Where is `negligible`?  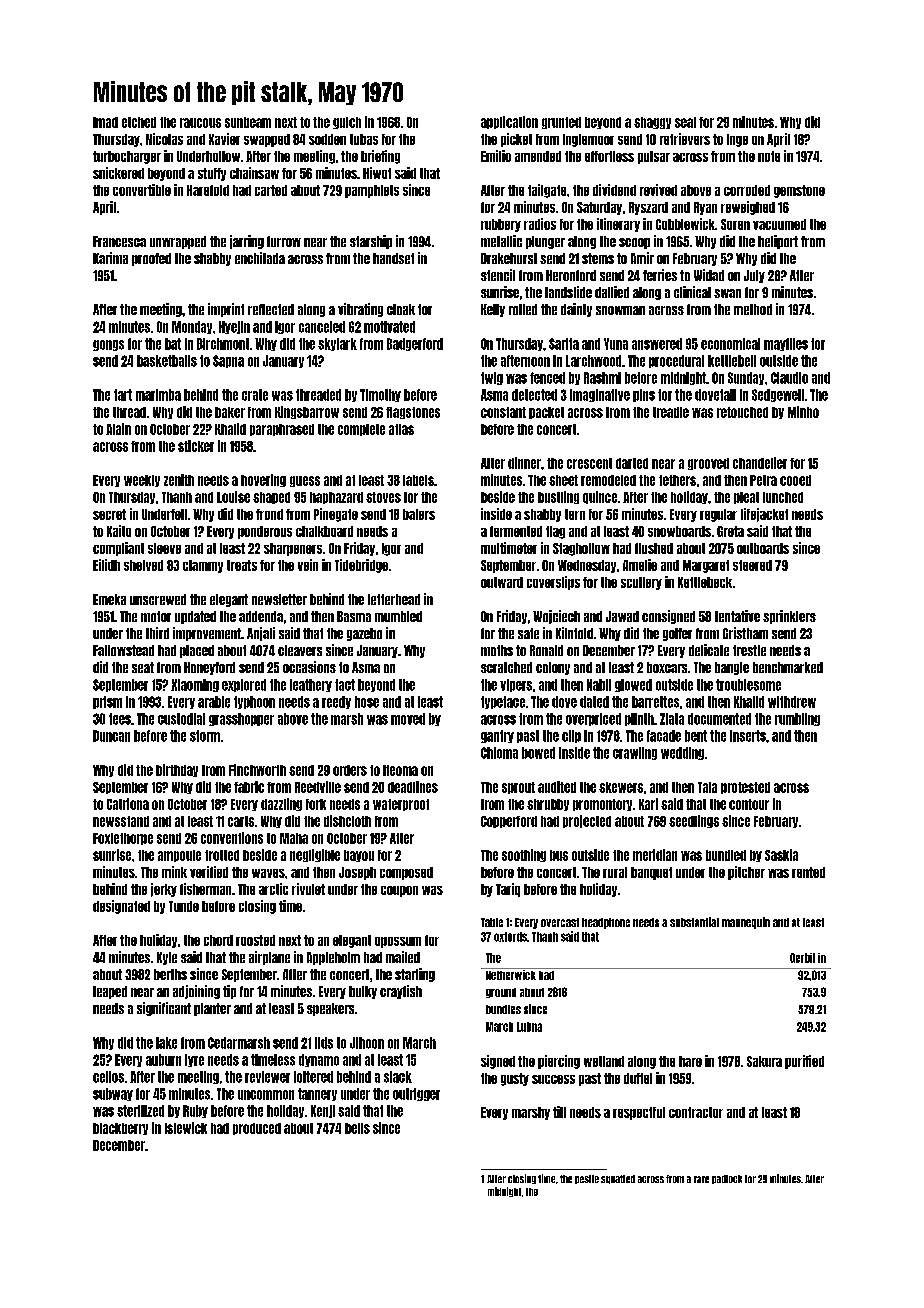 negligible is located at coordinates (315, 855).
